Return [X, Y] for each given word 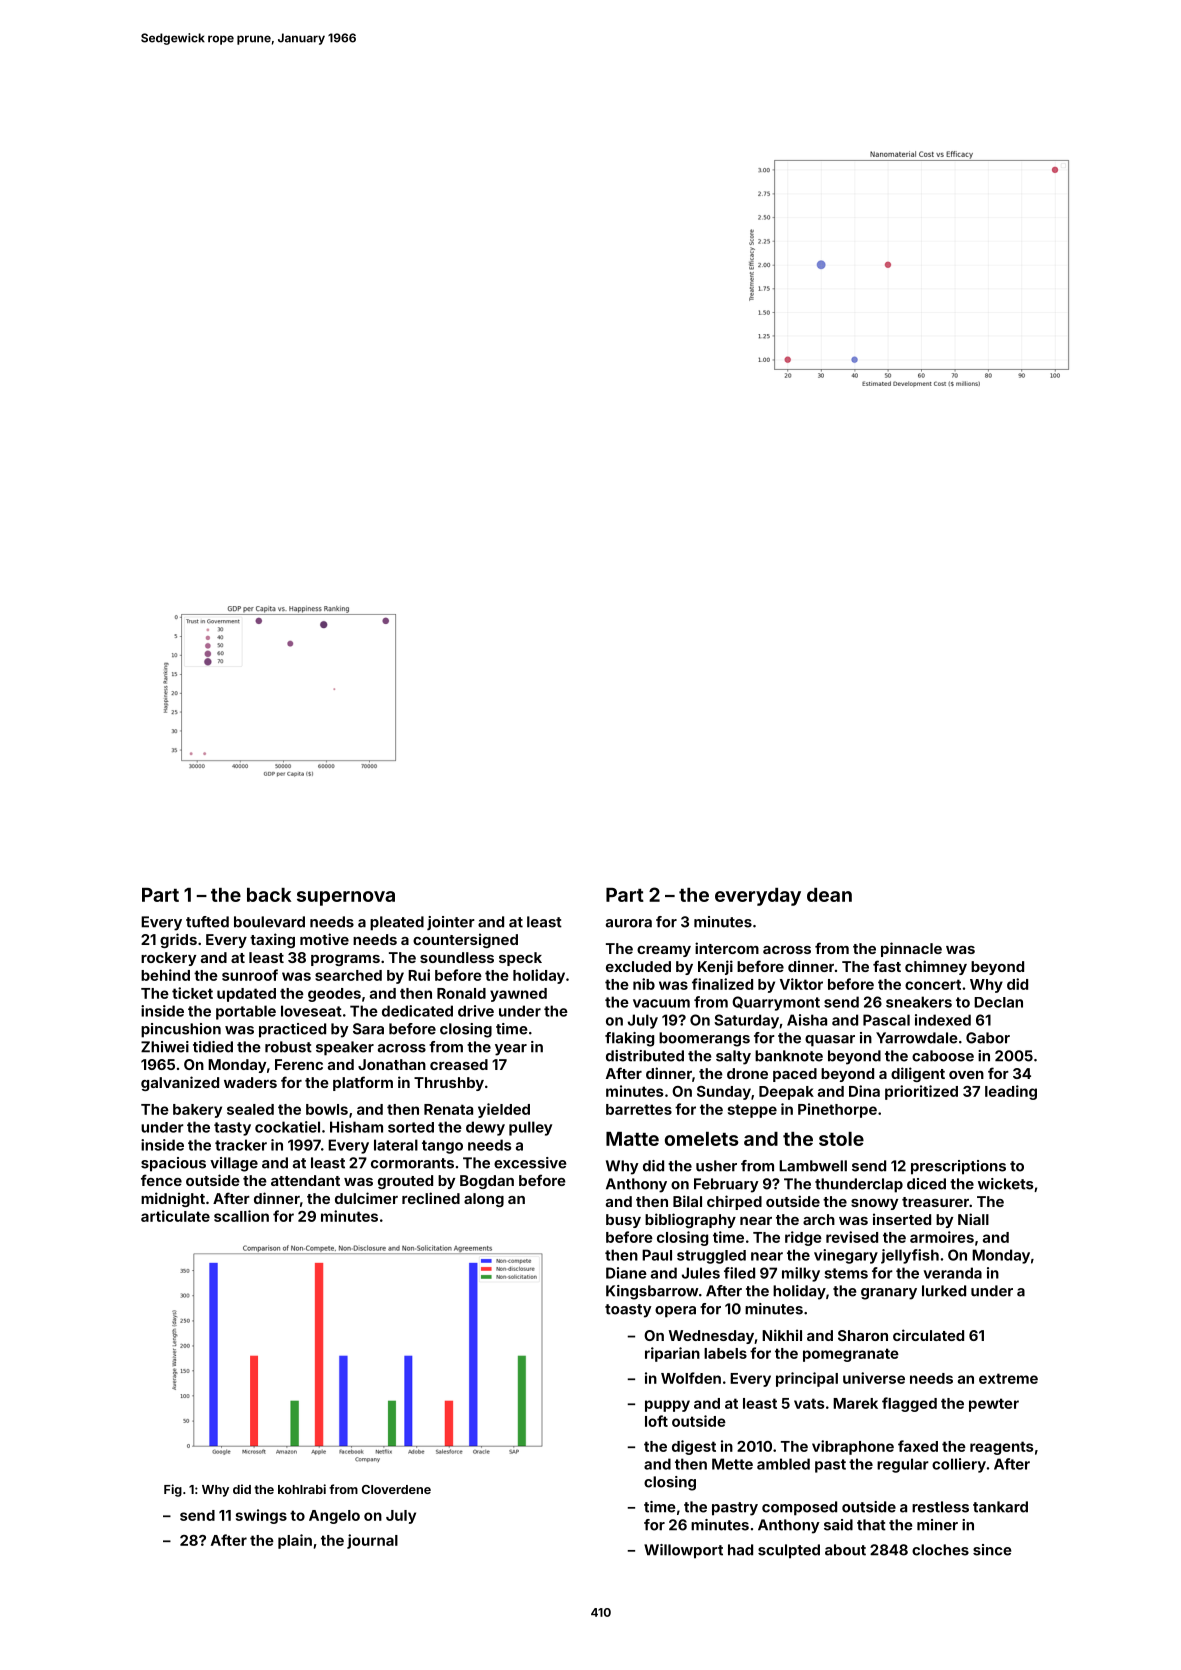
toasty [628, 1311]
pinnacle [911, 949]
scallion [241, 1216]
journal [372, 1541]
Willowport [683, 1551]
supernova [346, 898]
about [845, 1550]
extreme [1008, 1378]
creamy [664, 951]
